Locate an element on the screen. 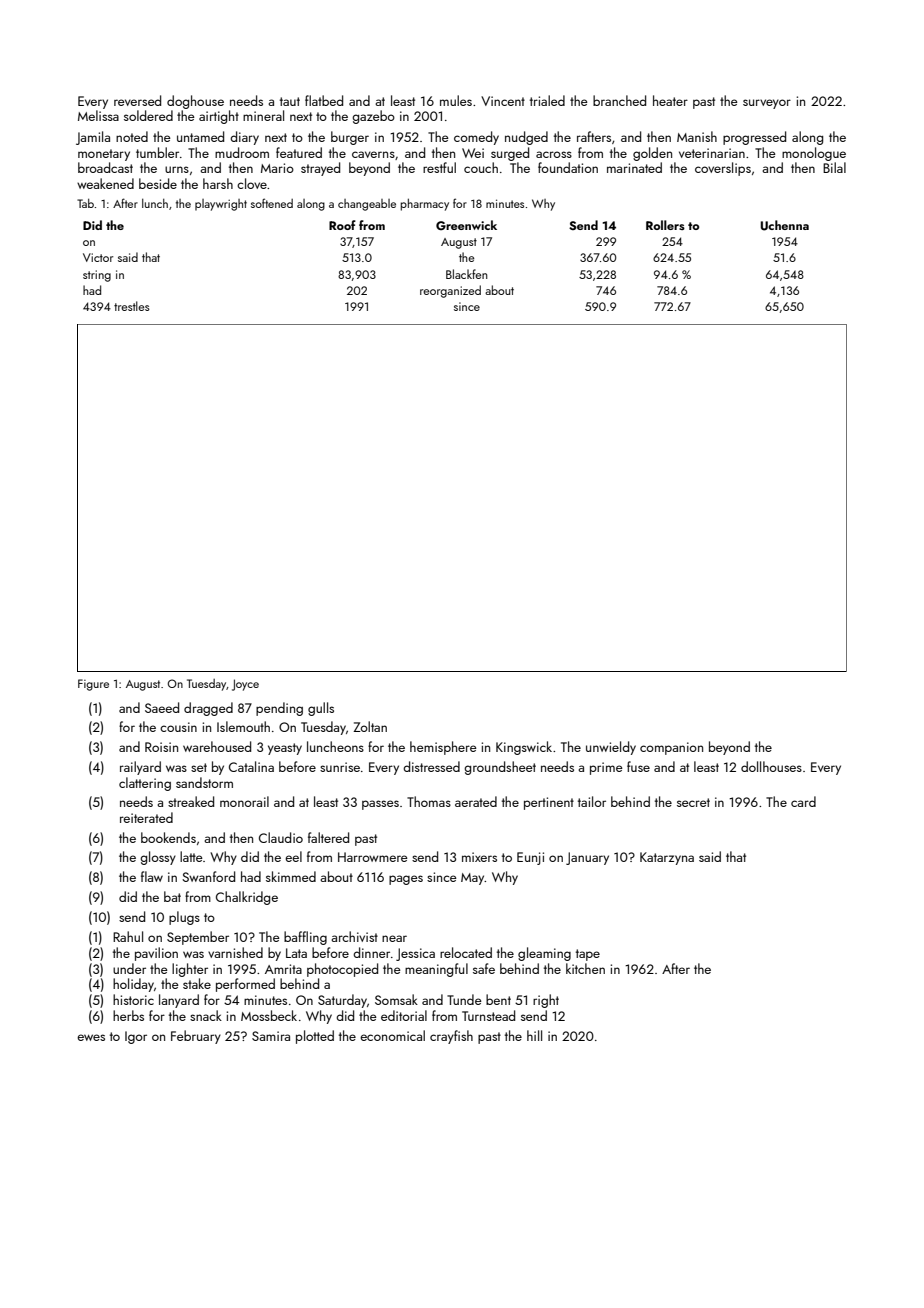 The image size is (924, 1308). doghouse is located at coordinates (195, 102).
